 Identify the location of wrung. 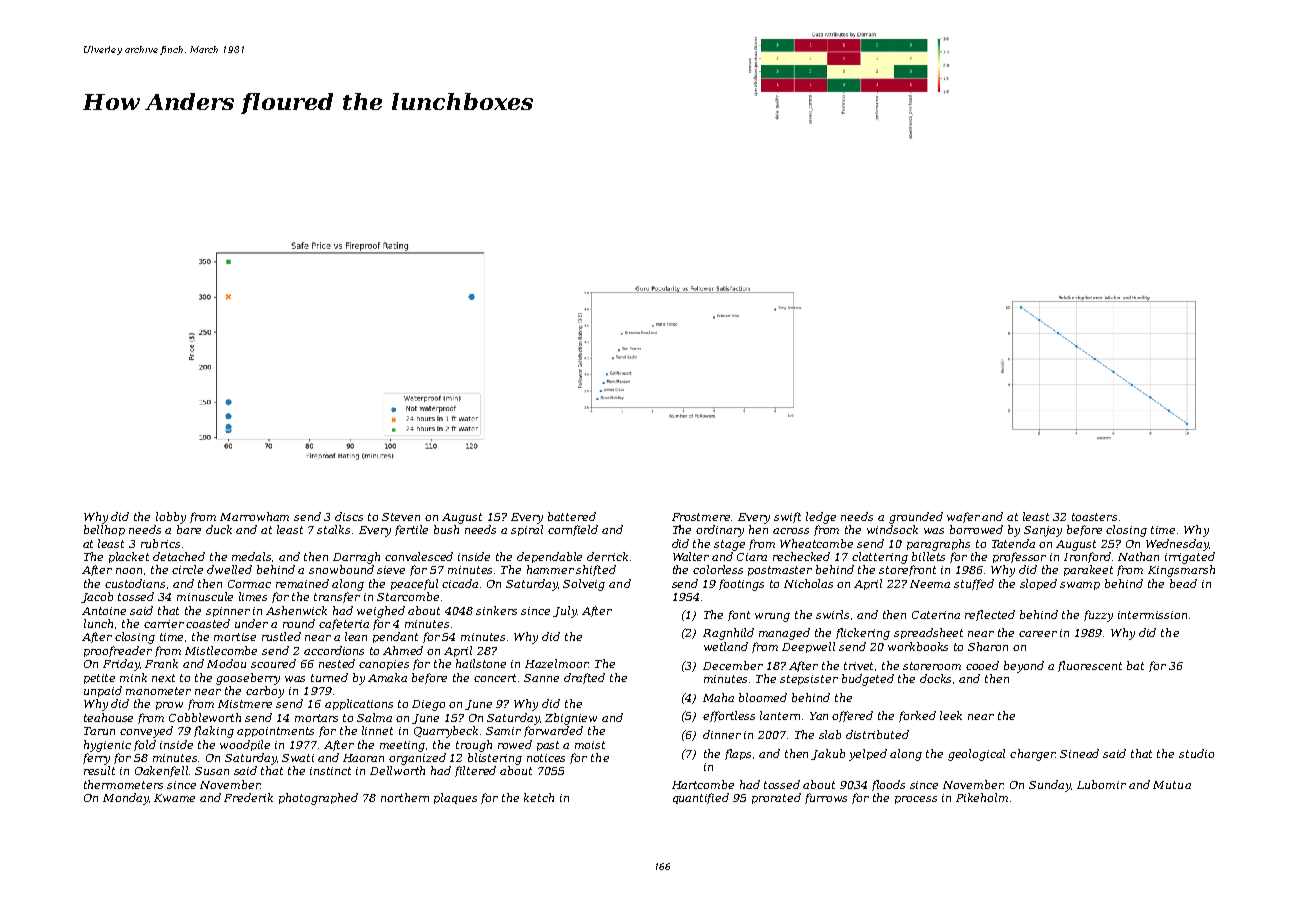
(772, 617).
